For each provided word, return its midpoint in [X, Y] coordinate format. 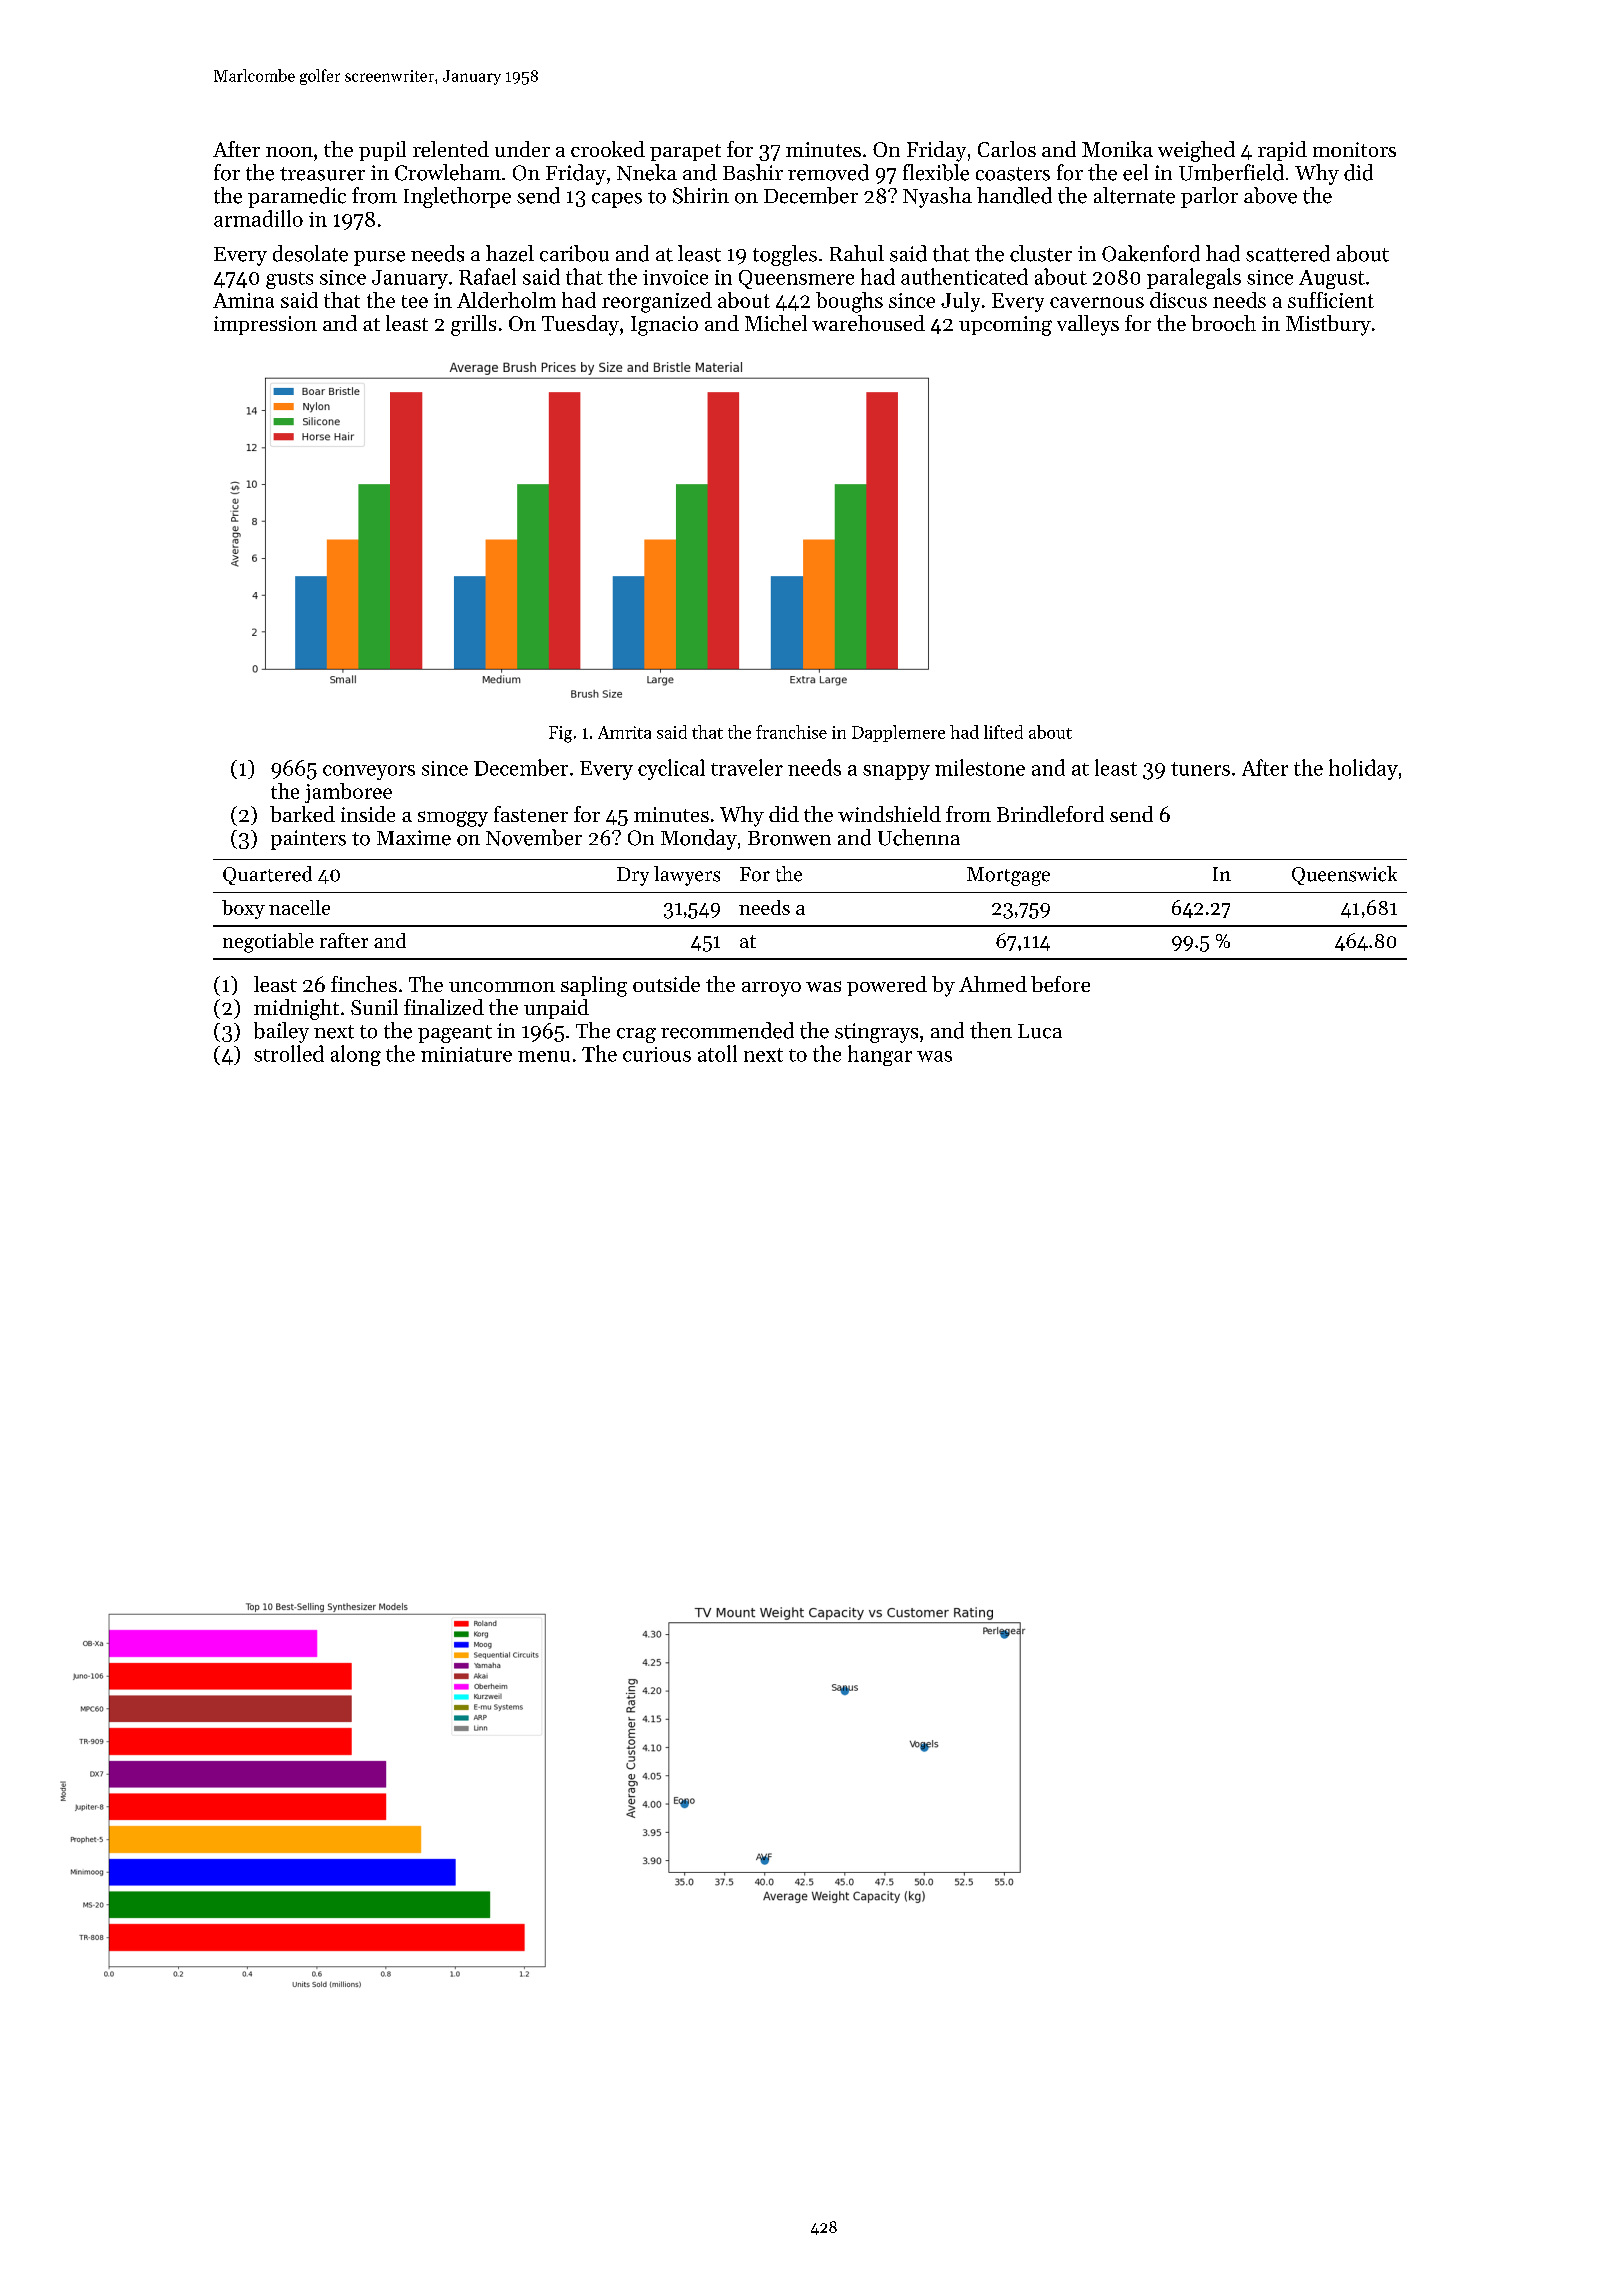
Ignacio [664, 326]
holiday [1363, 769]
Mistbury [1328, 325]
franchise [791, 732]
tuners [1200, 769]
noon [289, 152]
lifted [1003, 732]
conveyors [369, 772]
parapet [685, 152]
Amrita [624, 732]
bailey [281, 1032]
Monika [1117, 149]
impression [265, 325]
